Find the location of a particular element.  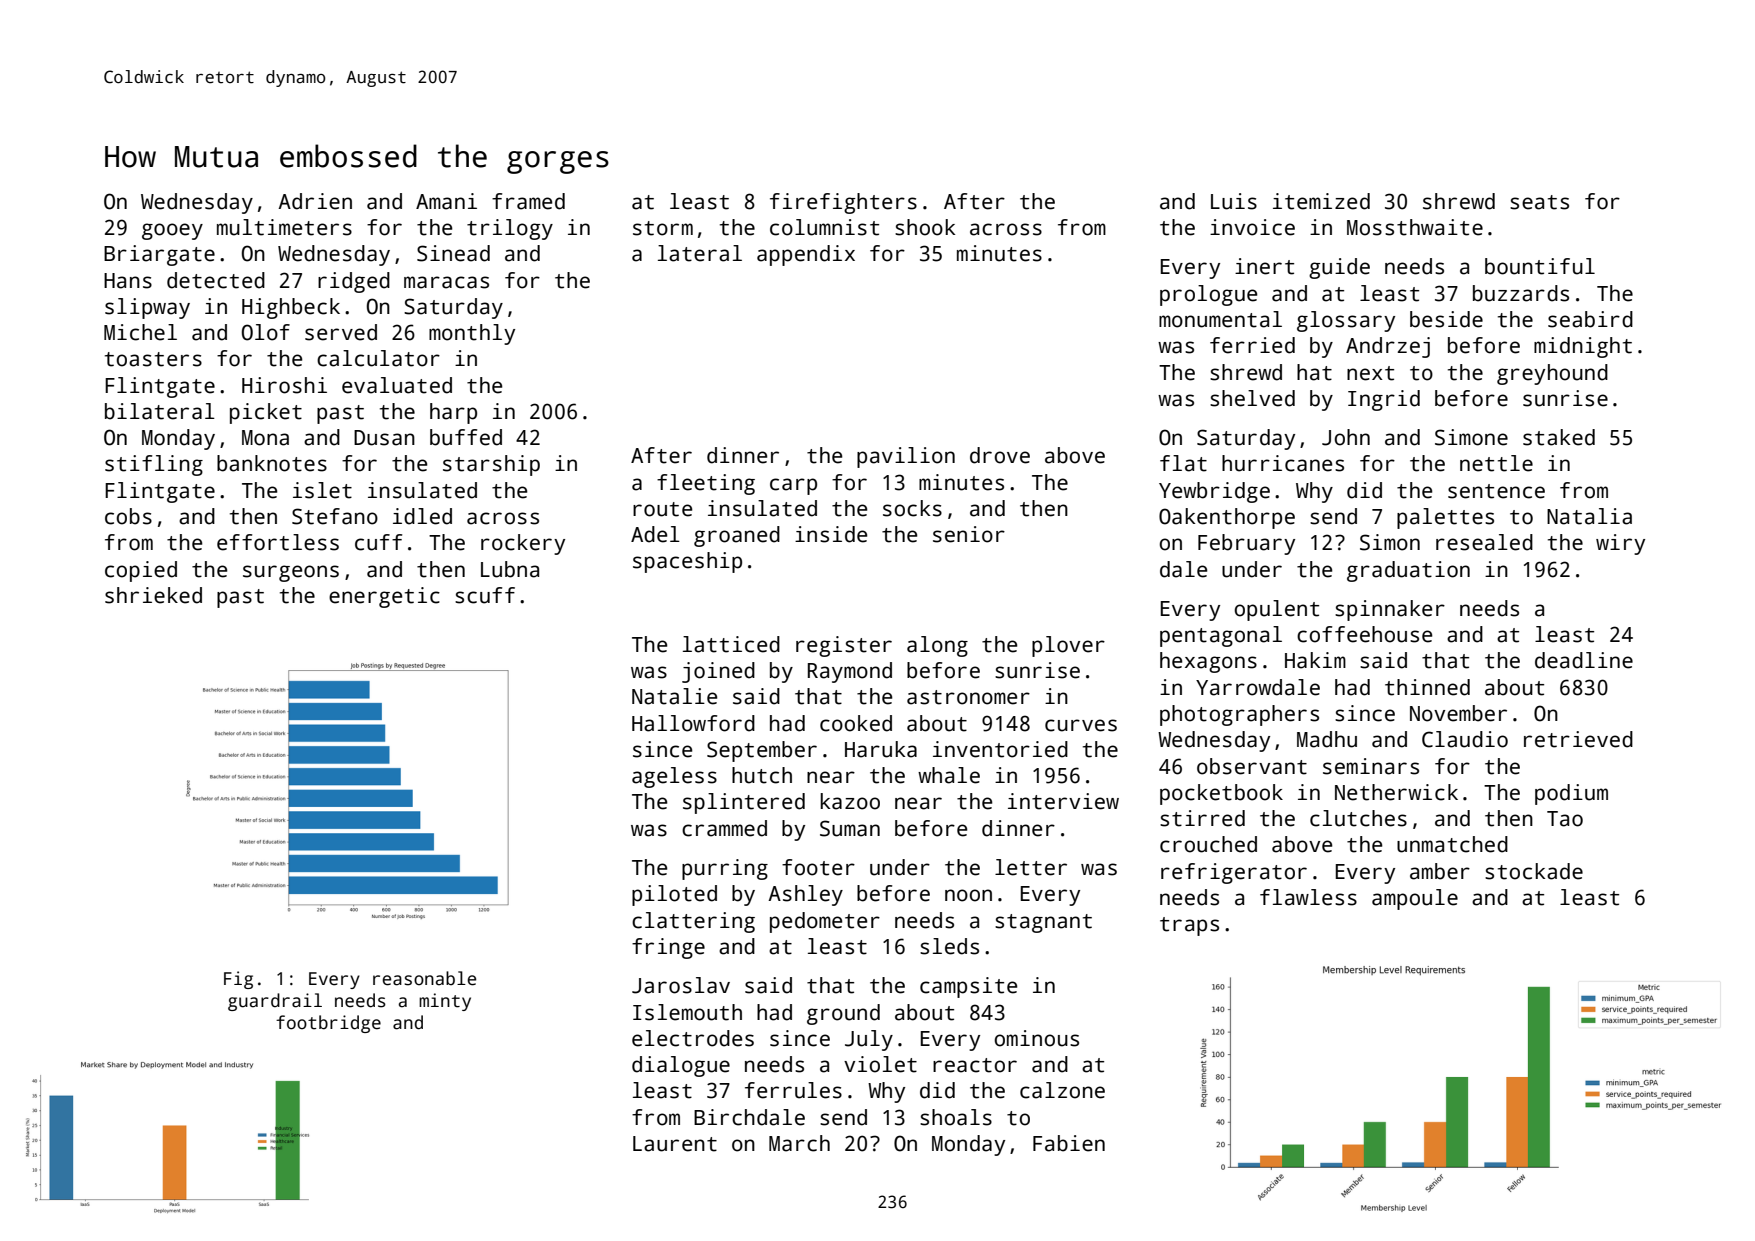

shrieked is located at coordinates (153, 595).
